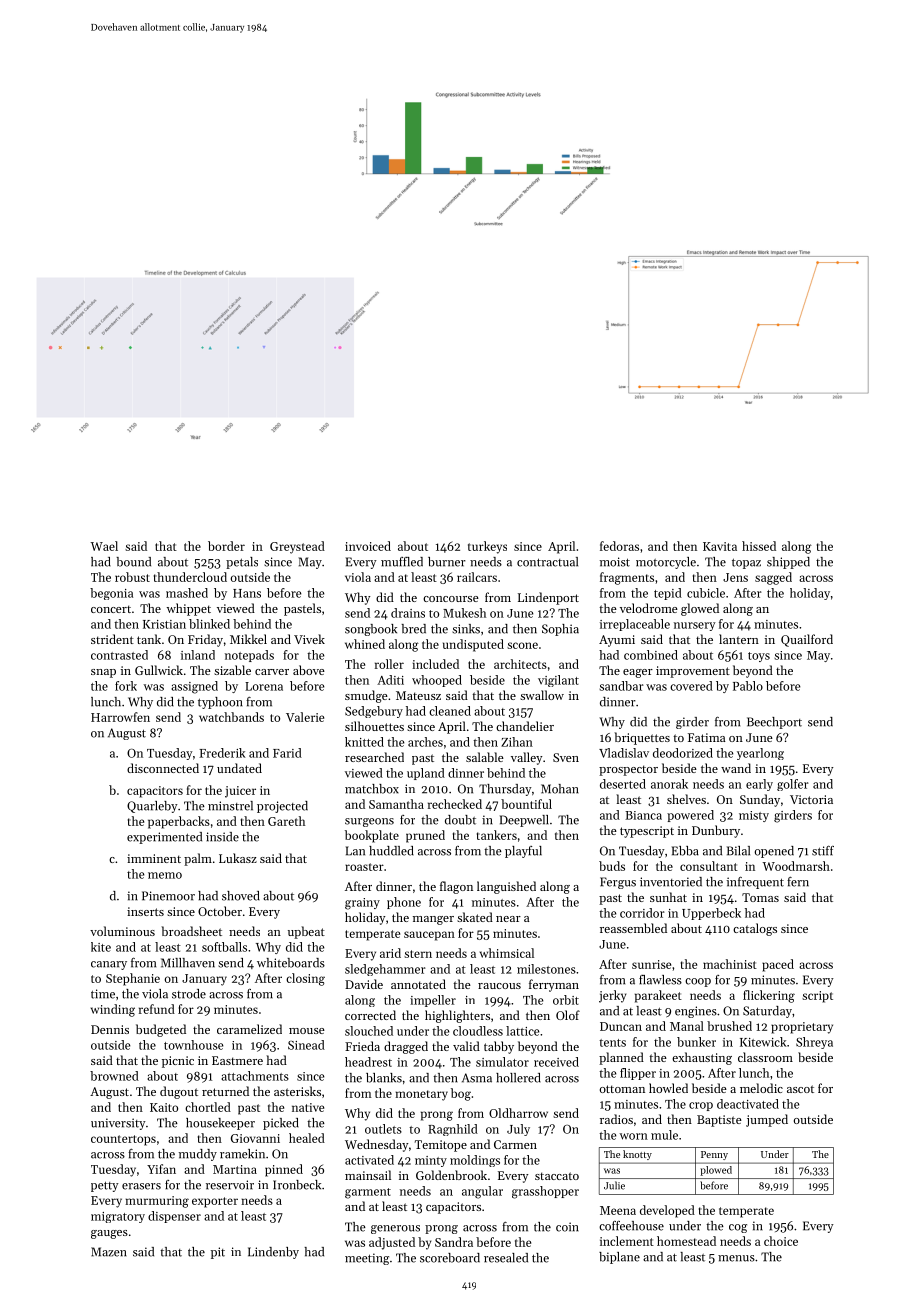 This page has width=924, height=1308. What do you see at coordinates (524, 821) in the page?
I see `Deepwell` at bounding box center [524, 821].
